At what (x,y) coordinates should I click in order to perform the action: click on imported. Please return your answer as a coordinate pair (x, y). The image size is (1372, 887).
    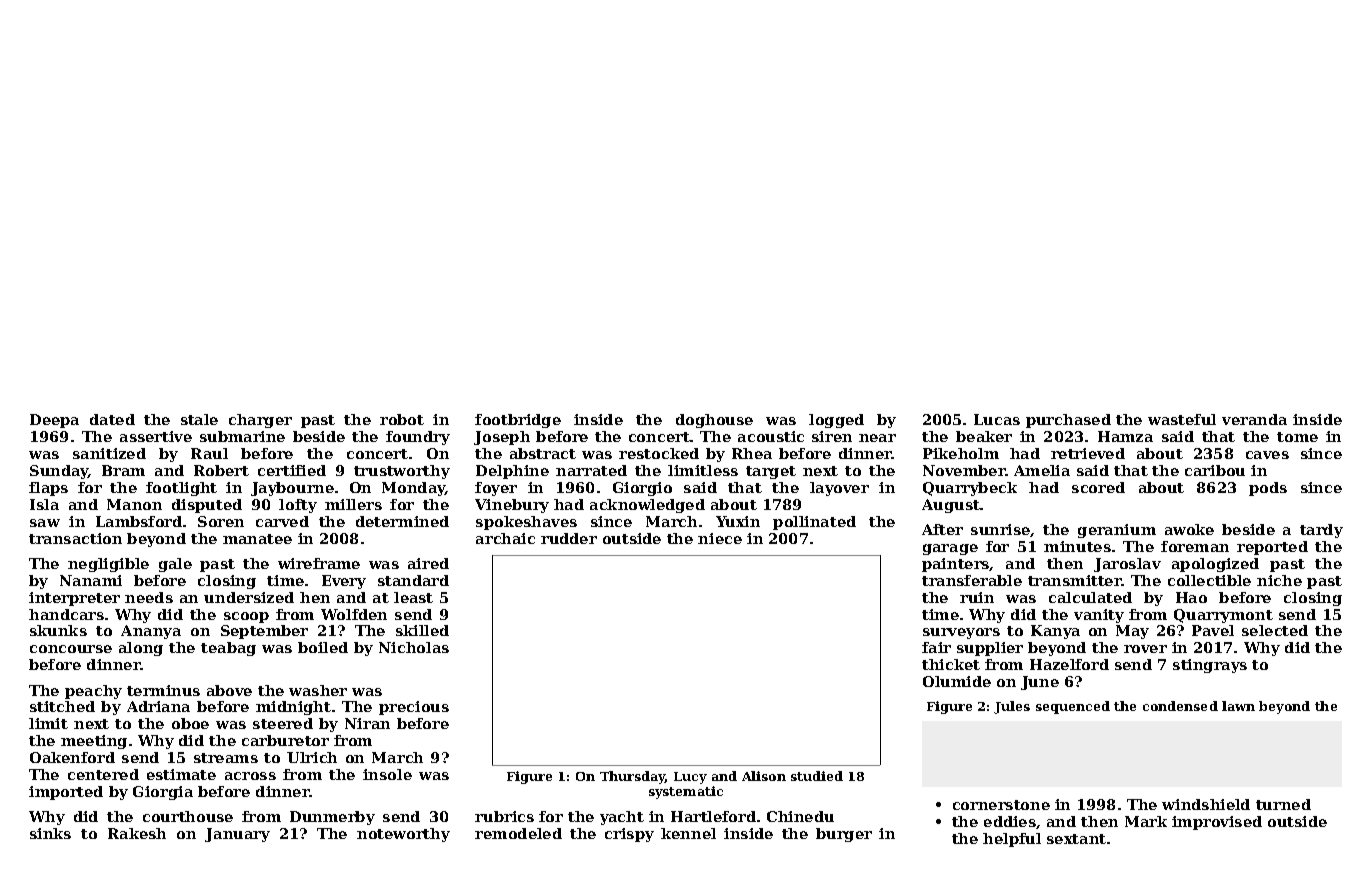
    Looking at the image, I should click on (66, 793).
